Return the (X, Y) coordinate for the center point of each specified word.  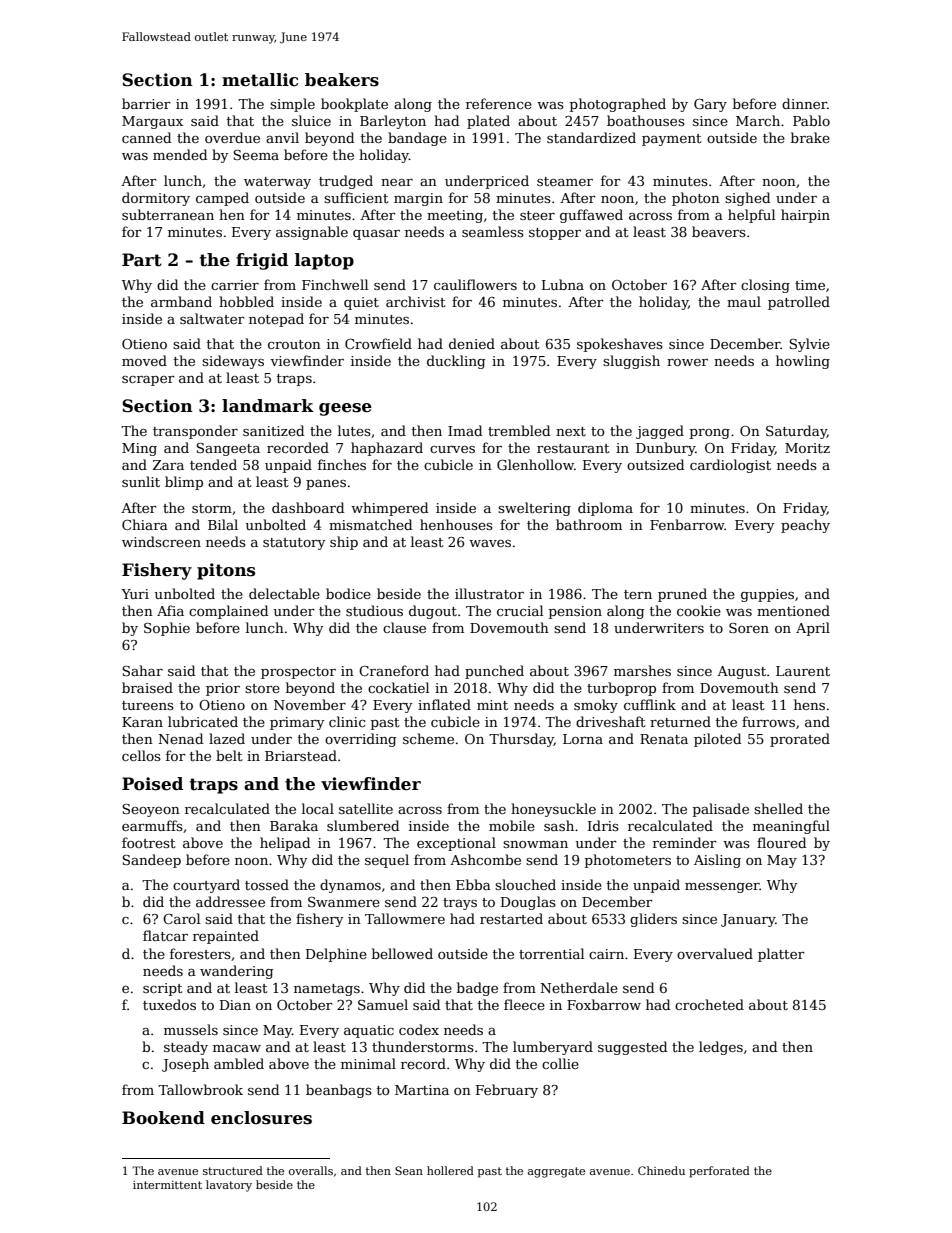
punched (494, 672)
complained (228, 612)
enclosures (261, 1118)
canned (146, 137)
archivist (416, 301)
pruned (682, 595)
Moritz (807, 448)
